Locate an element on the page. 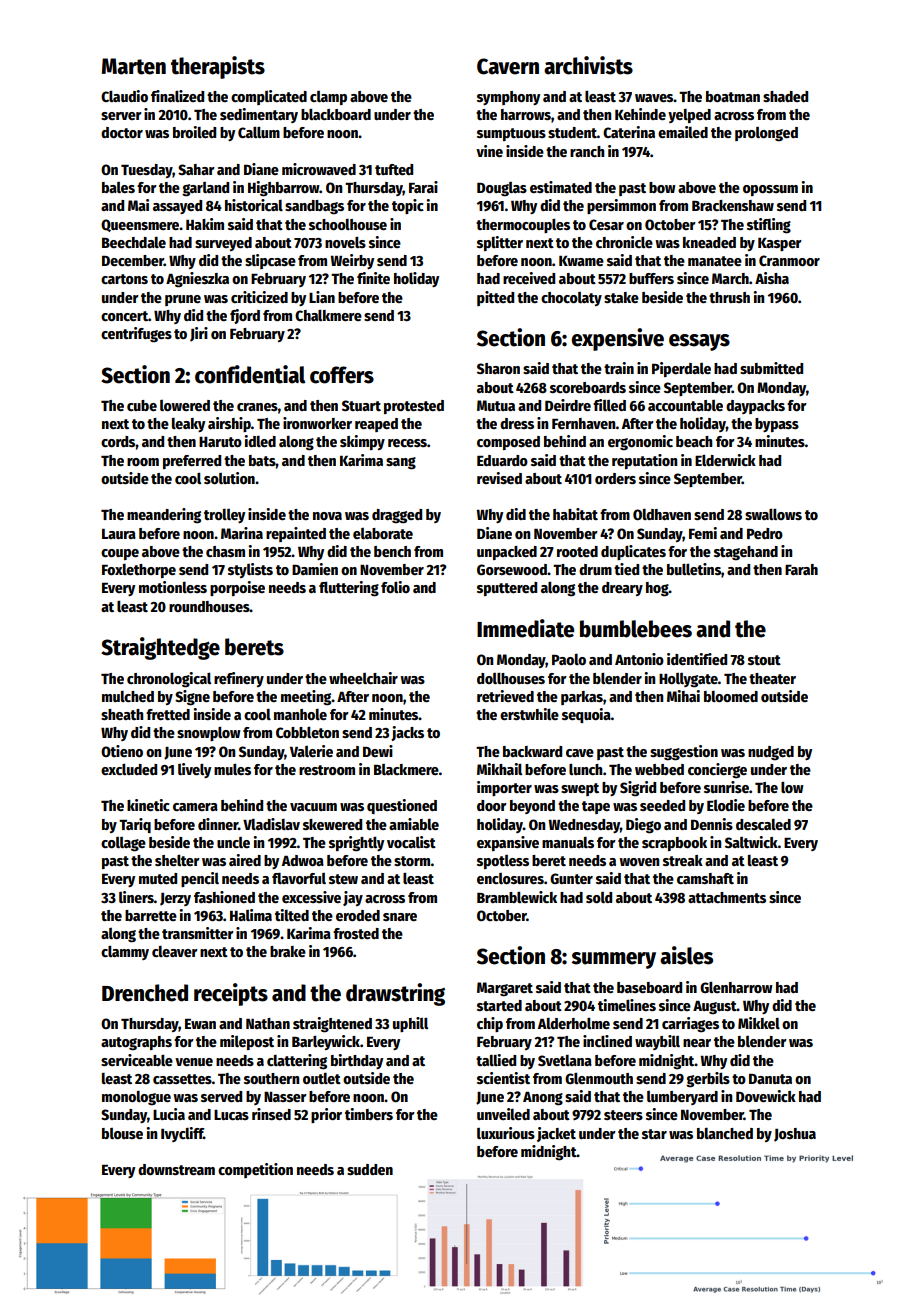 The width and height of the image is (924, 1314). Saltwick is located at coordinates (751, 842).
